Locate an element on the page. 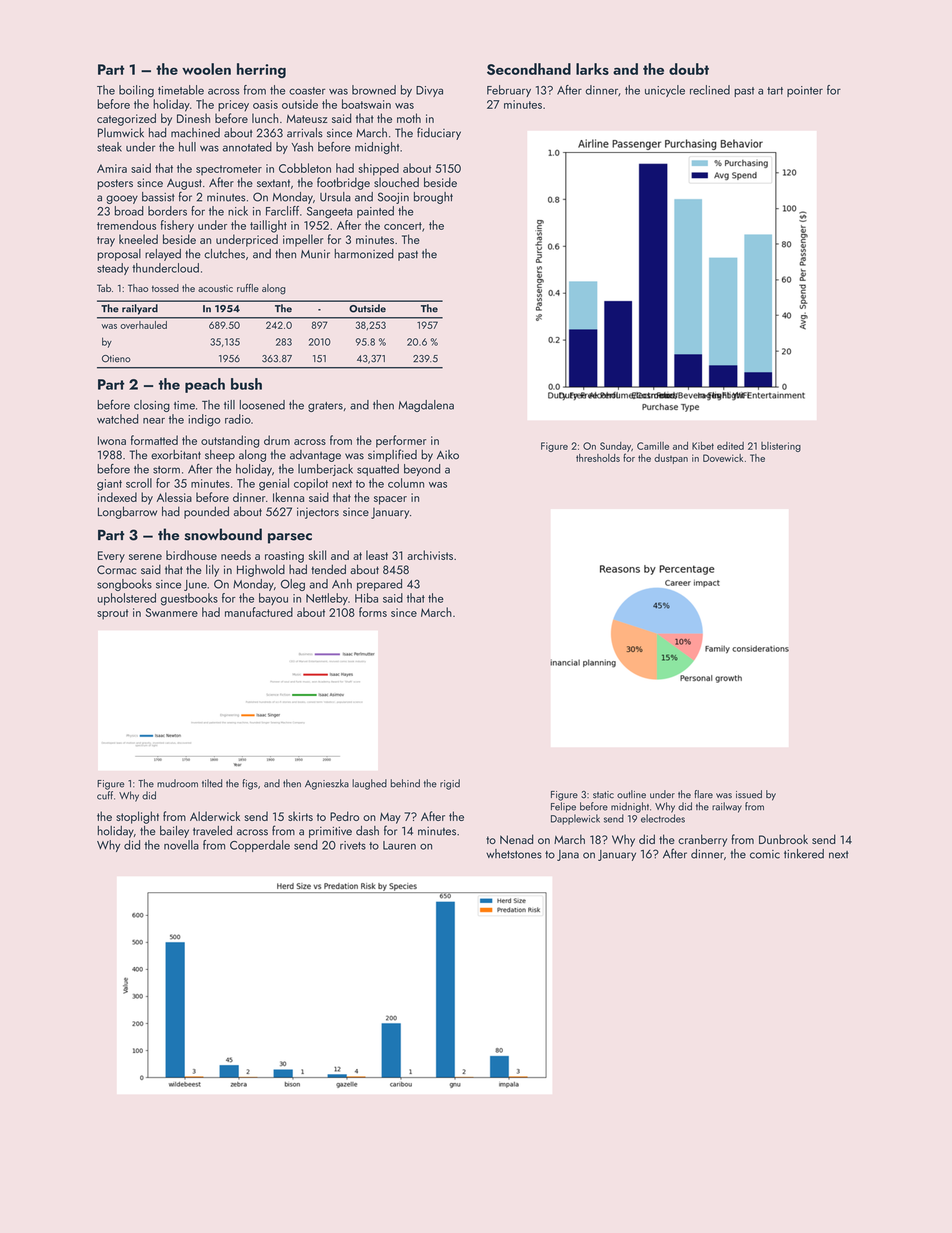 Image resolution: width=952 pixels, height=1233 pixels. moth is located at coordinates (409, 118).
